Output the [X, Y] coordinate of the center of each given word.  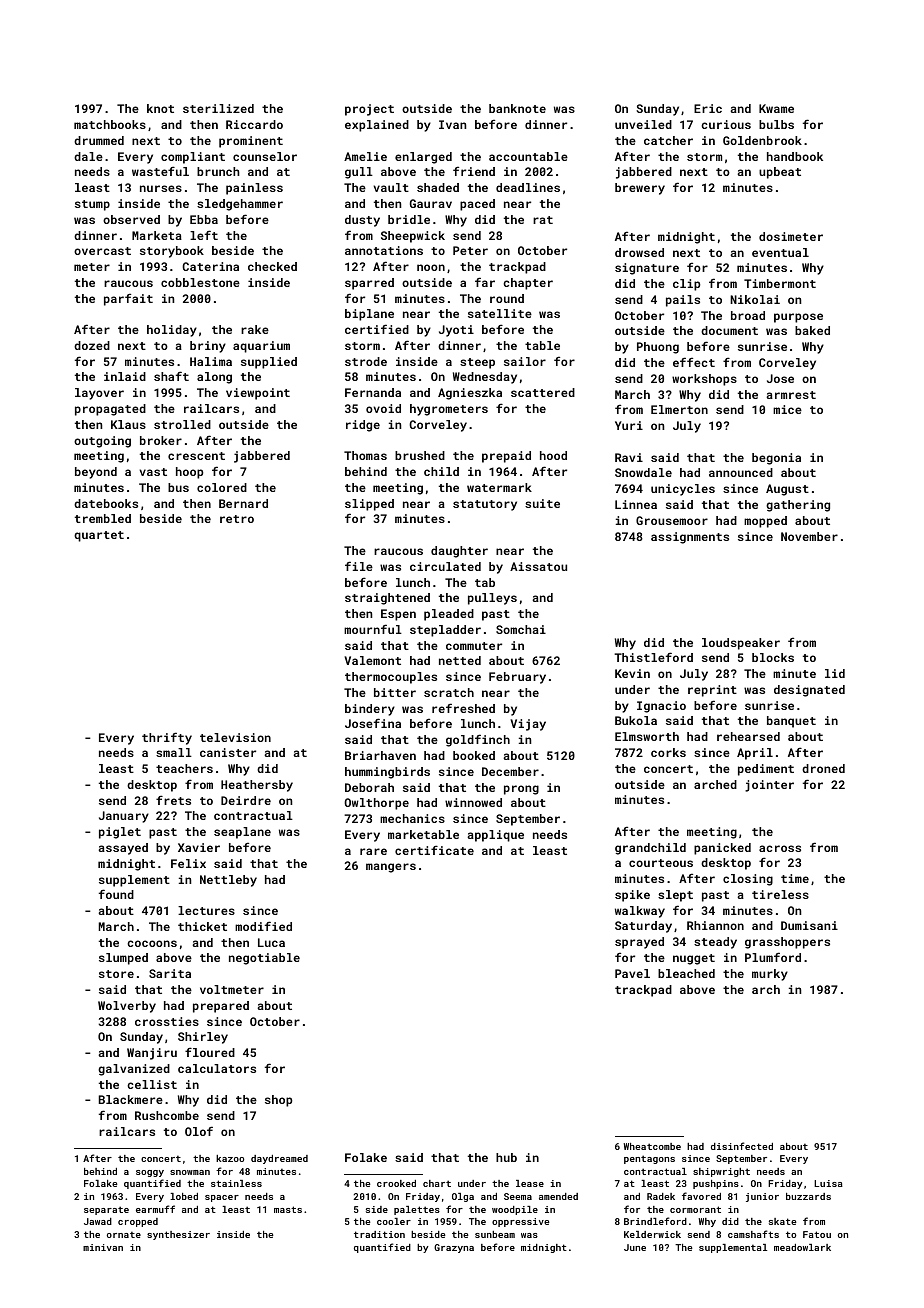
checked [272, 266]
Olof [199, 1131]
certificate [434, 850]
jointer [769, 786]
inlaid [125, 376]
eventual [780, 252]
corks [668, 752]
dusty [362, 221]
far [485, 282]
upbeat [780, 173]
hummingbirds [387, 773]
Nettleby [228, 881]
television [235, 737]
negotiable [264, 959]
